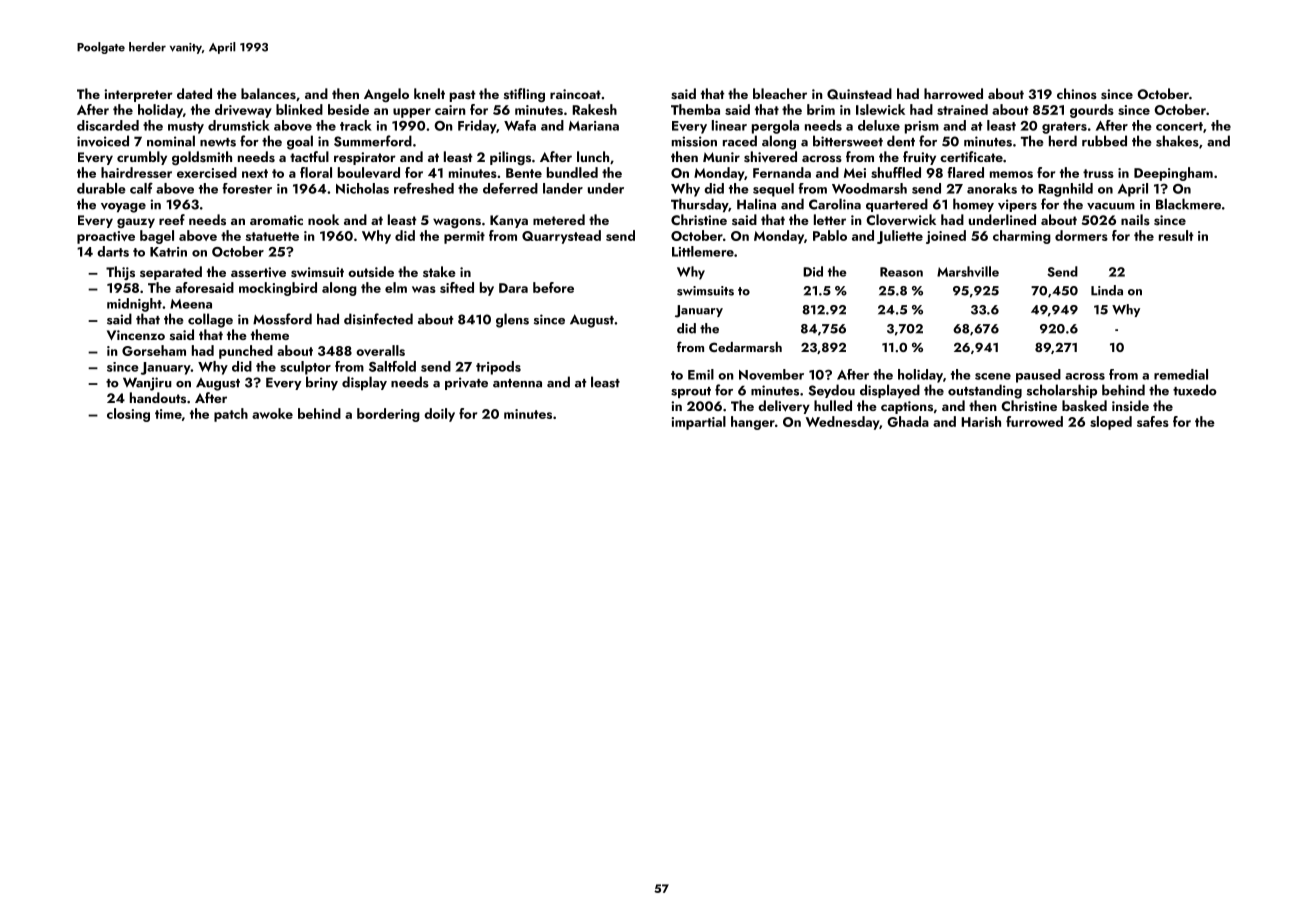  Describe the element at coordinates (457, 223) in the screenshot. I see `wagons` at that location.
